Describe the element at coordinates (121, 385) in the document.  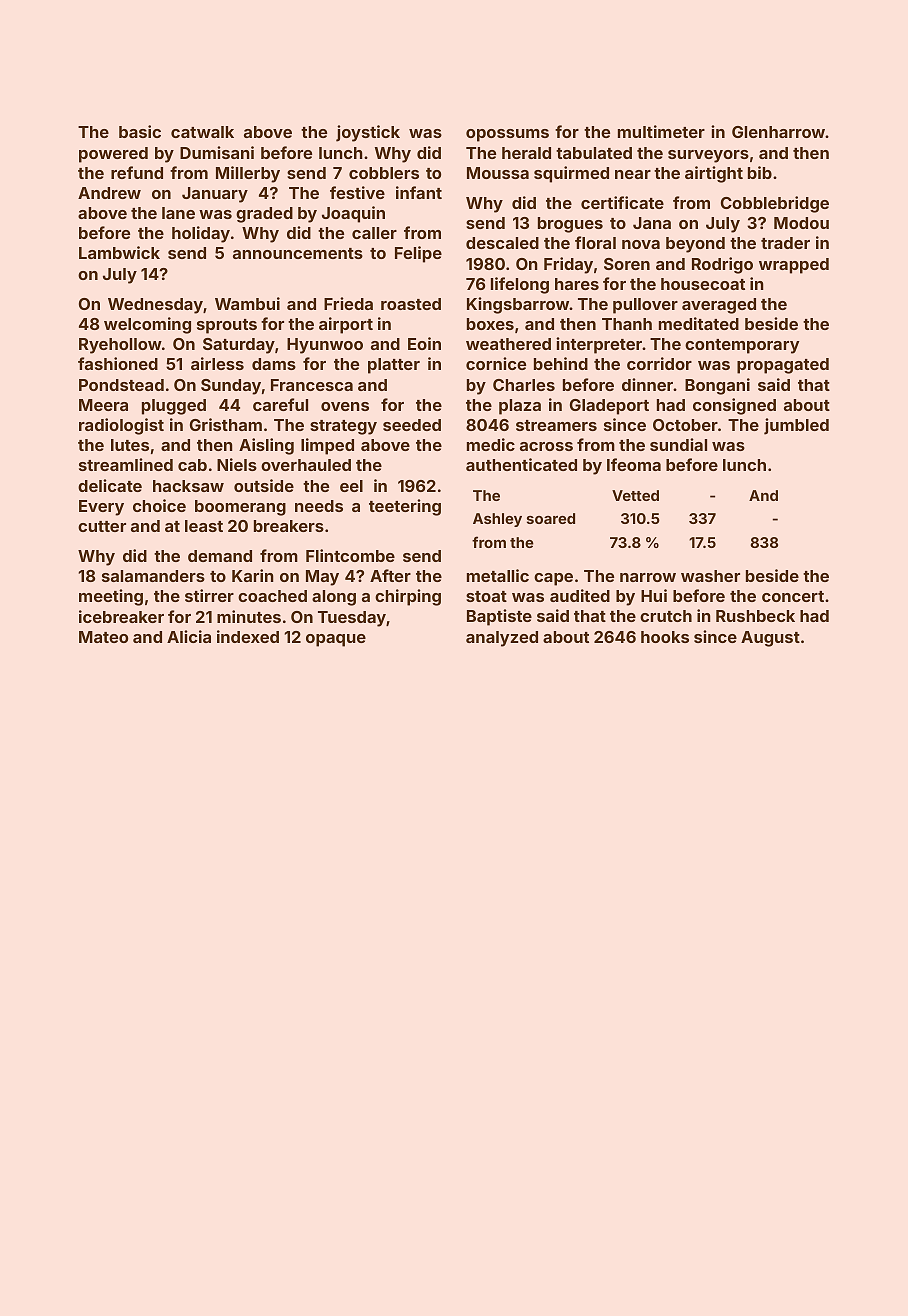
I see `Pondstead` at that location.
